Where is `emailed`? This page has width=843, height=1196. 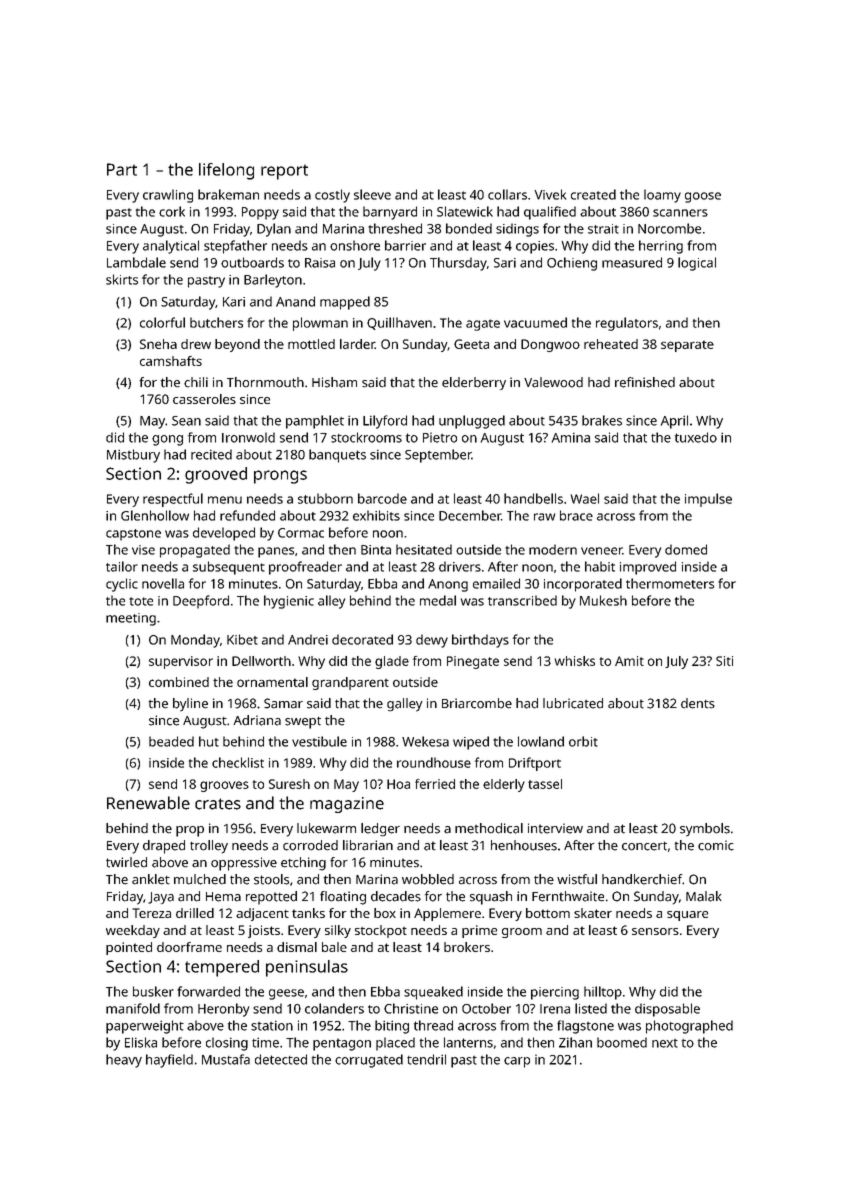
emailed is located at coordinates (496, 583).
